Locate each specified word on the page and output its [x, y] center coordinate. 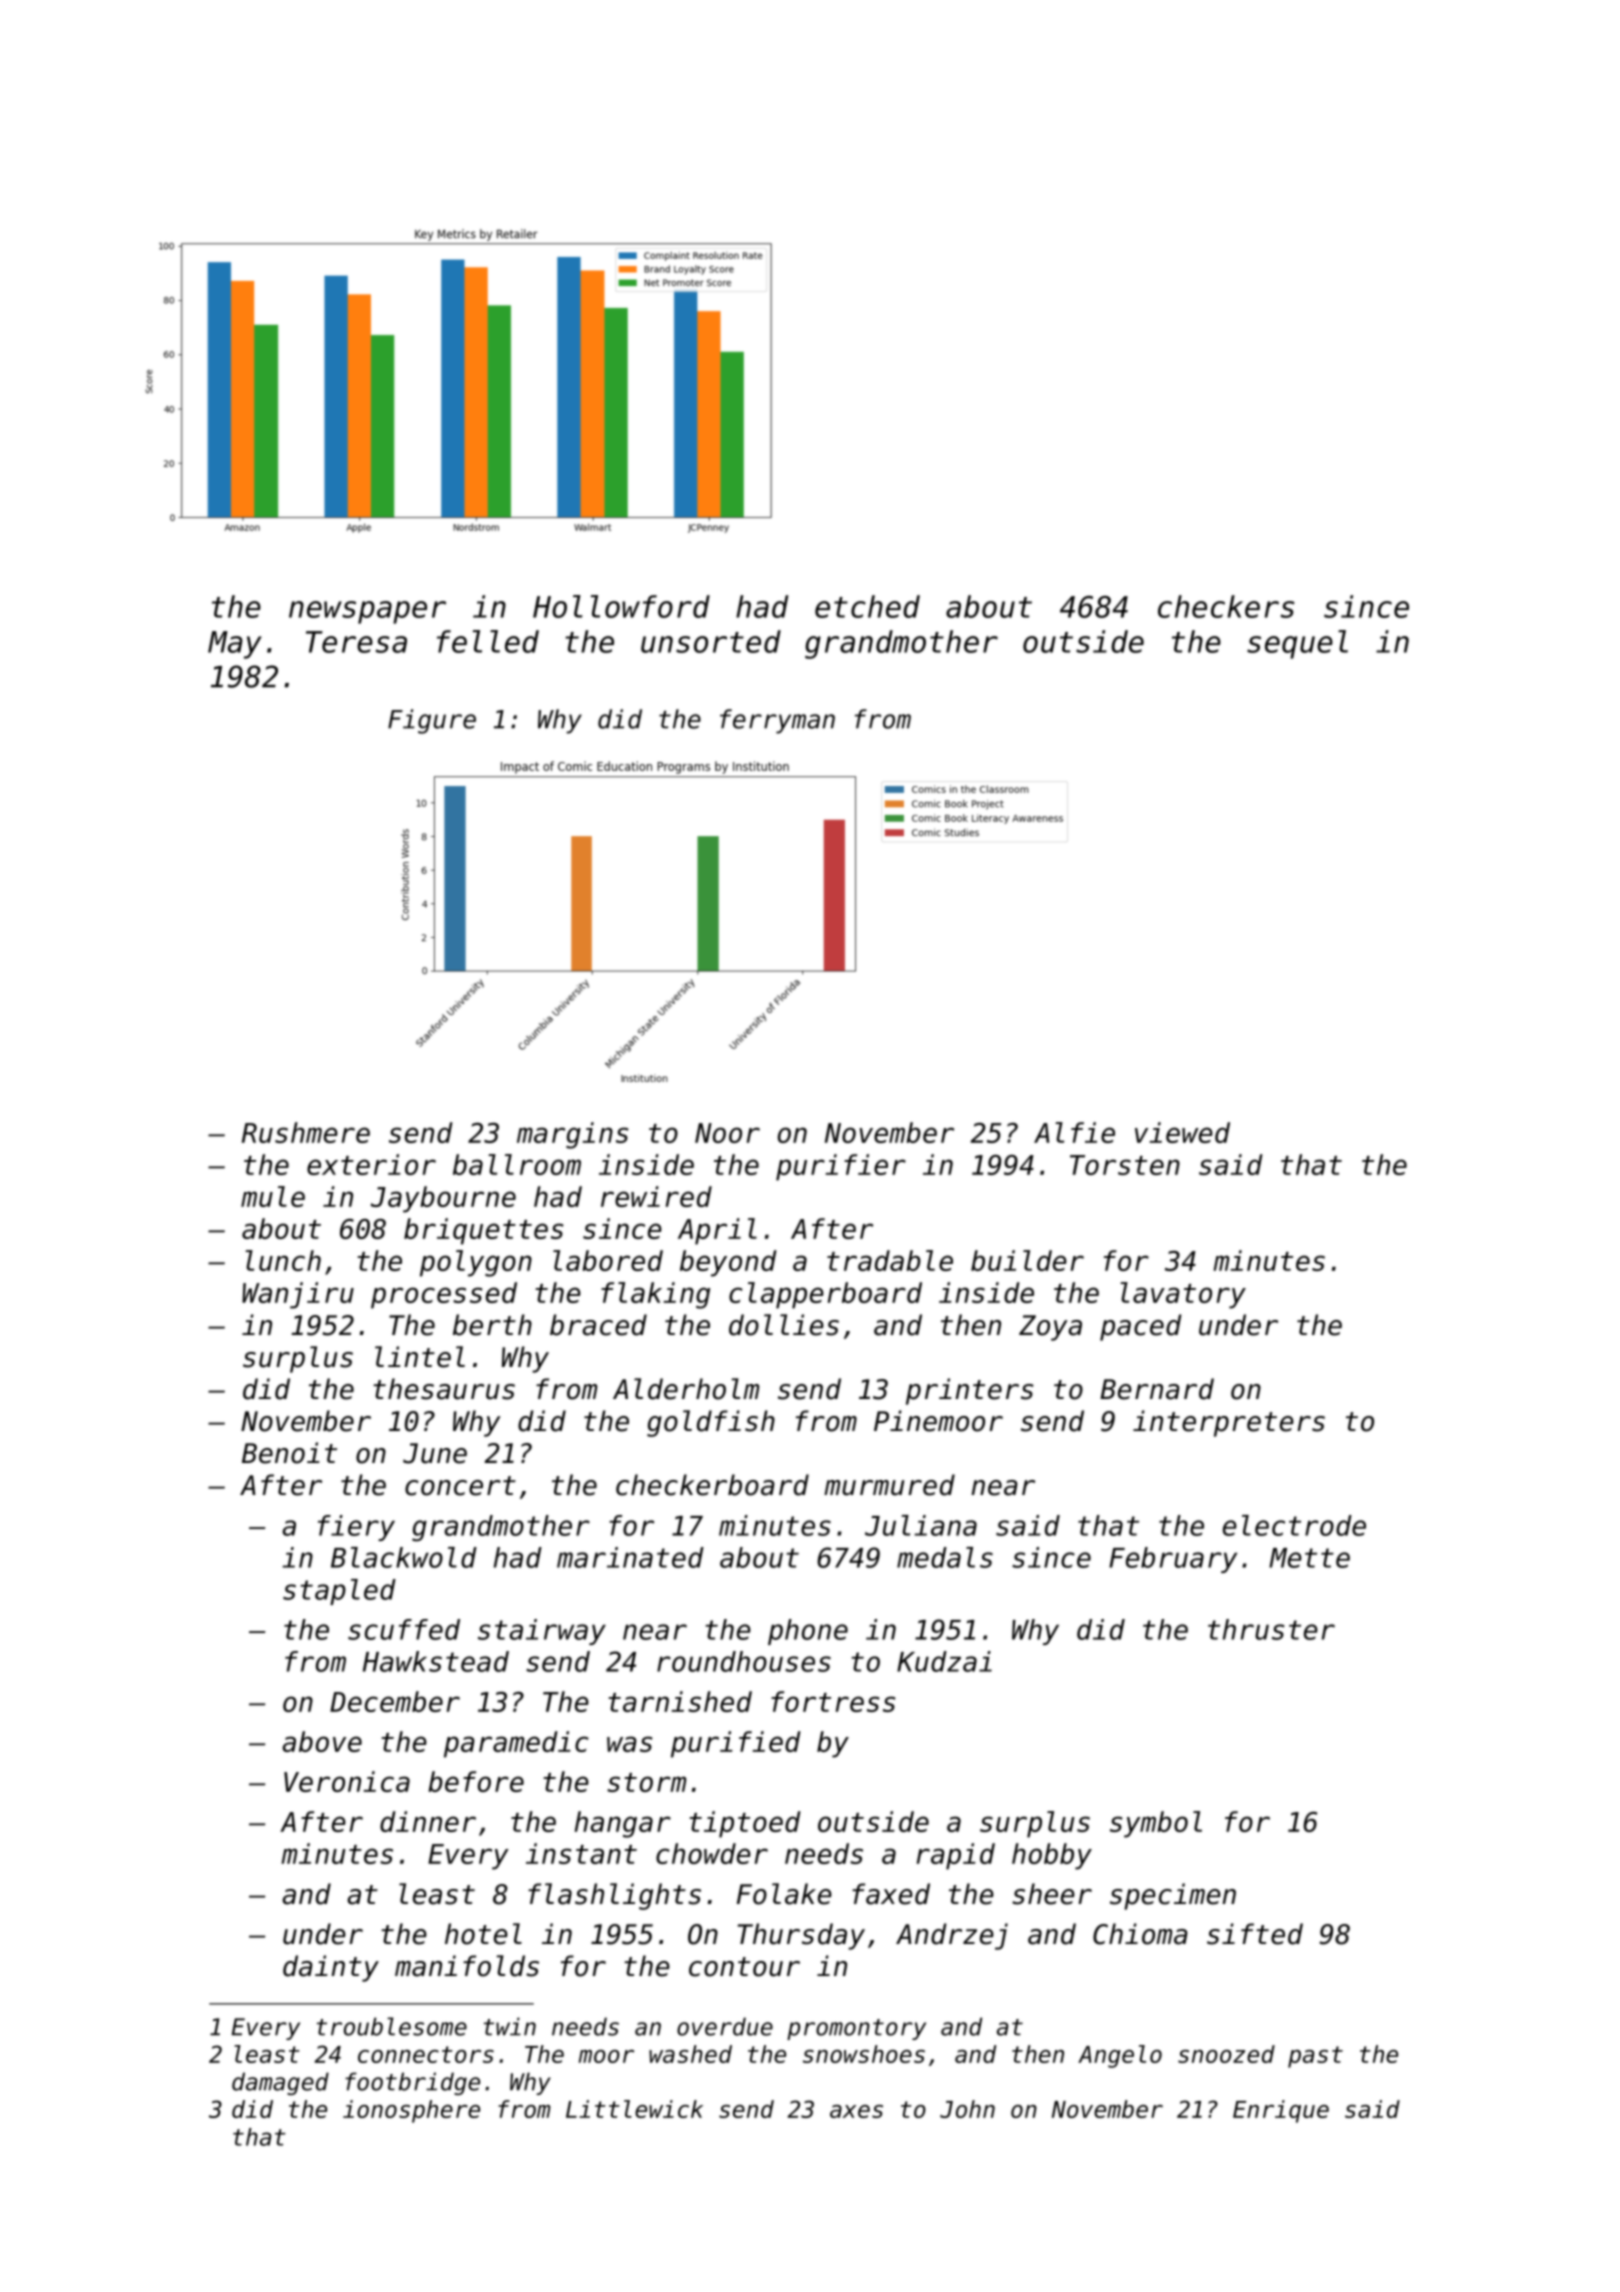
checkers [1226, 606]
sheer [1052, 1894]
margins [572, 1135]
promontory [856, 2029]
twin [510, 2026]
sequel [1297, 644]
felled [488, 641]
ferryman [777, 721]
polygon [476, 1263]
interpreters [1229, 1423]
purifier [841, 1167]
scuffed [404, 1629]
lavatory [1183, 1295]
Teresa [356, 642]
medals [945, 1557]
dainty [331, 1968]
